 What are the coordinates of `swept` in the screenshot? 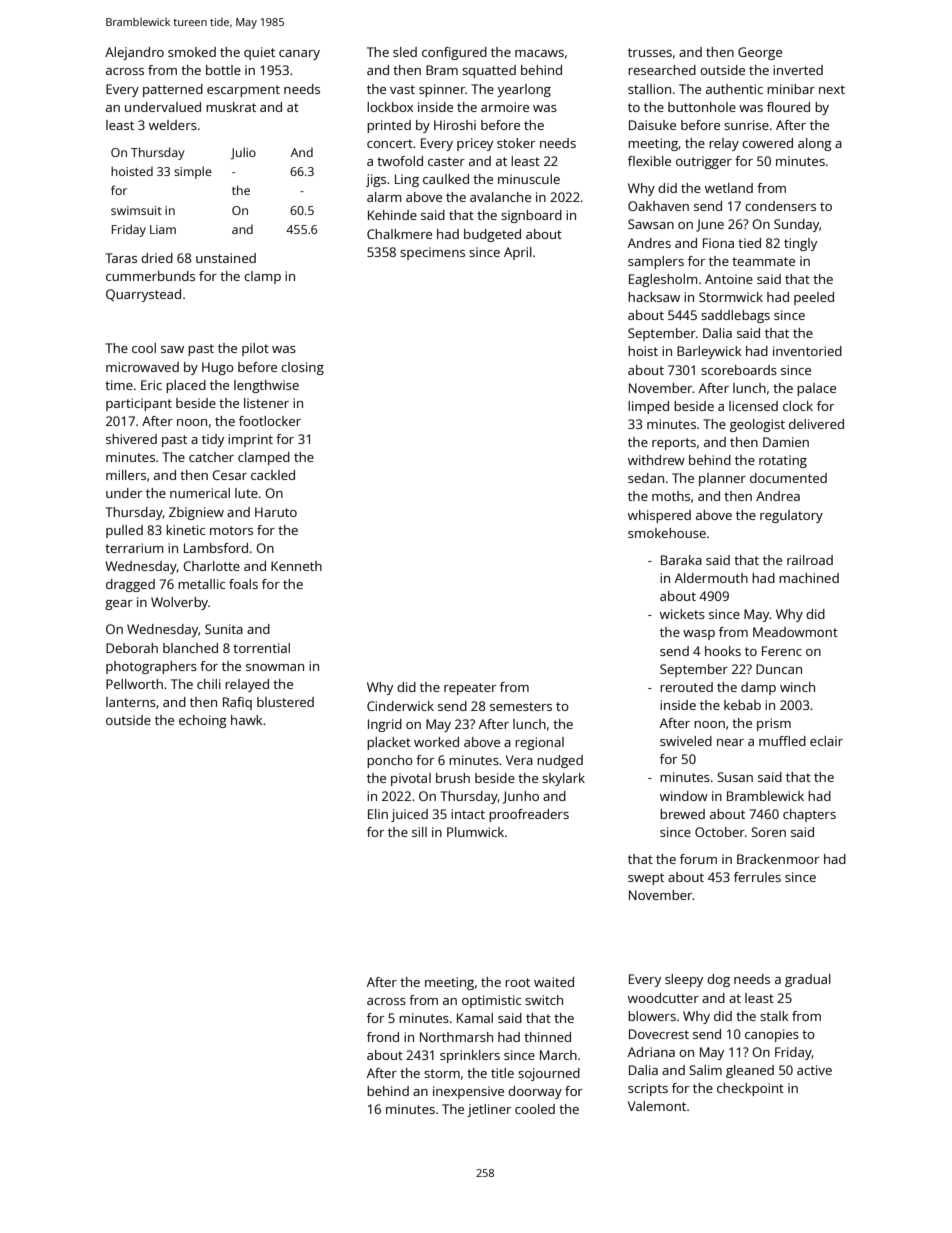 It's located at (646, 879).
